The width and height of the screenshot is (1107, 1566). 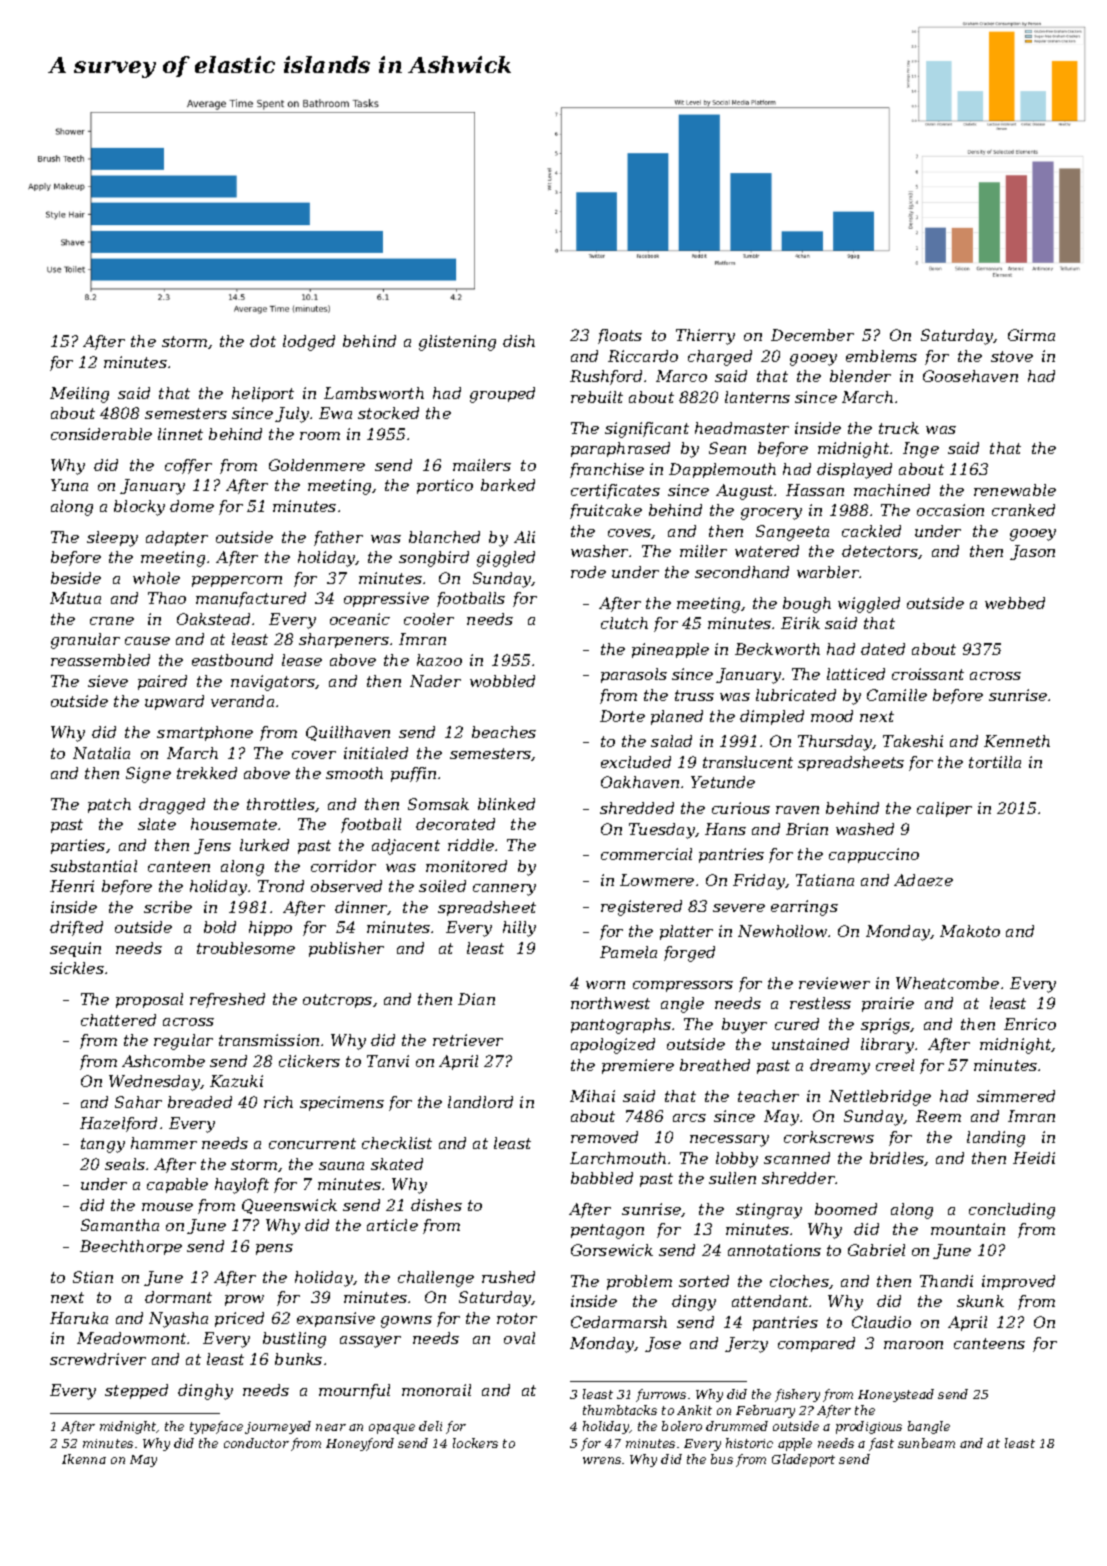 What do you see at coordinates (944, 809) in the screenshot?
I see `caliper` at bounding box center [944, 809].
